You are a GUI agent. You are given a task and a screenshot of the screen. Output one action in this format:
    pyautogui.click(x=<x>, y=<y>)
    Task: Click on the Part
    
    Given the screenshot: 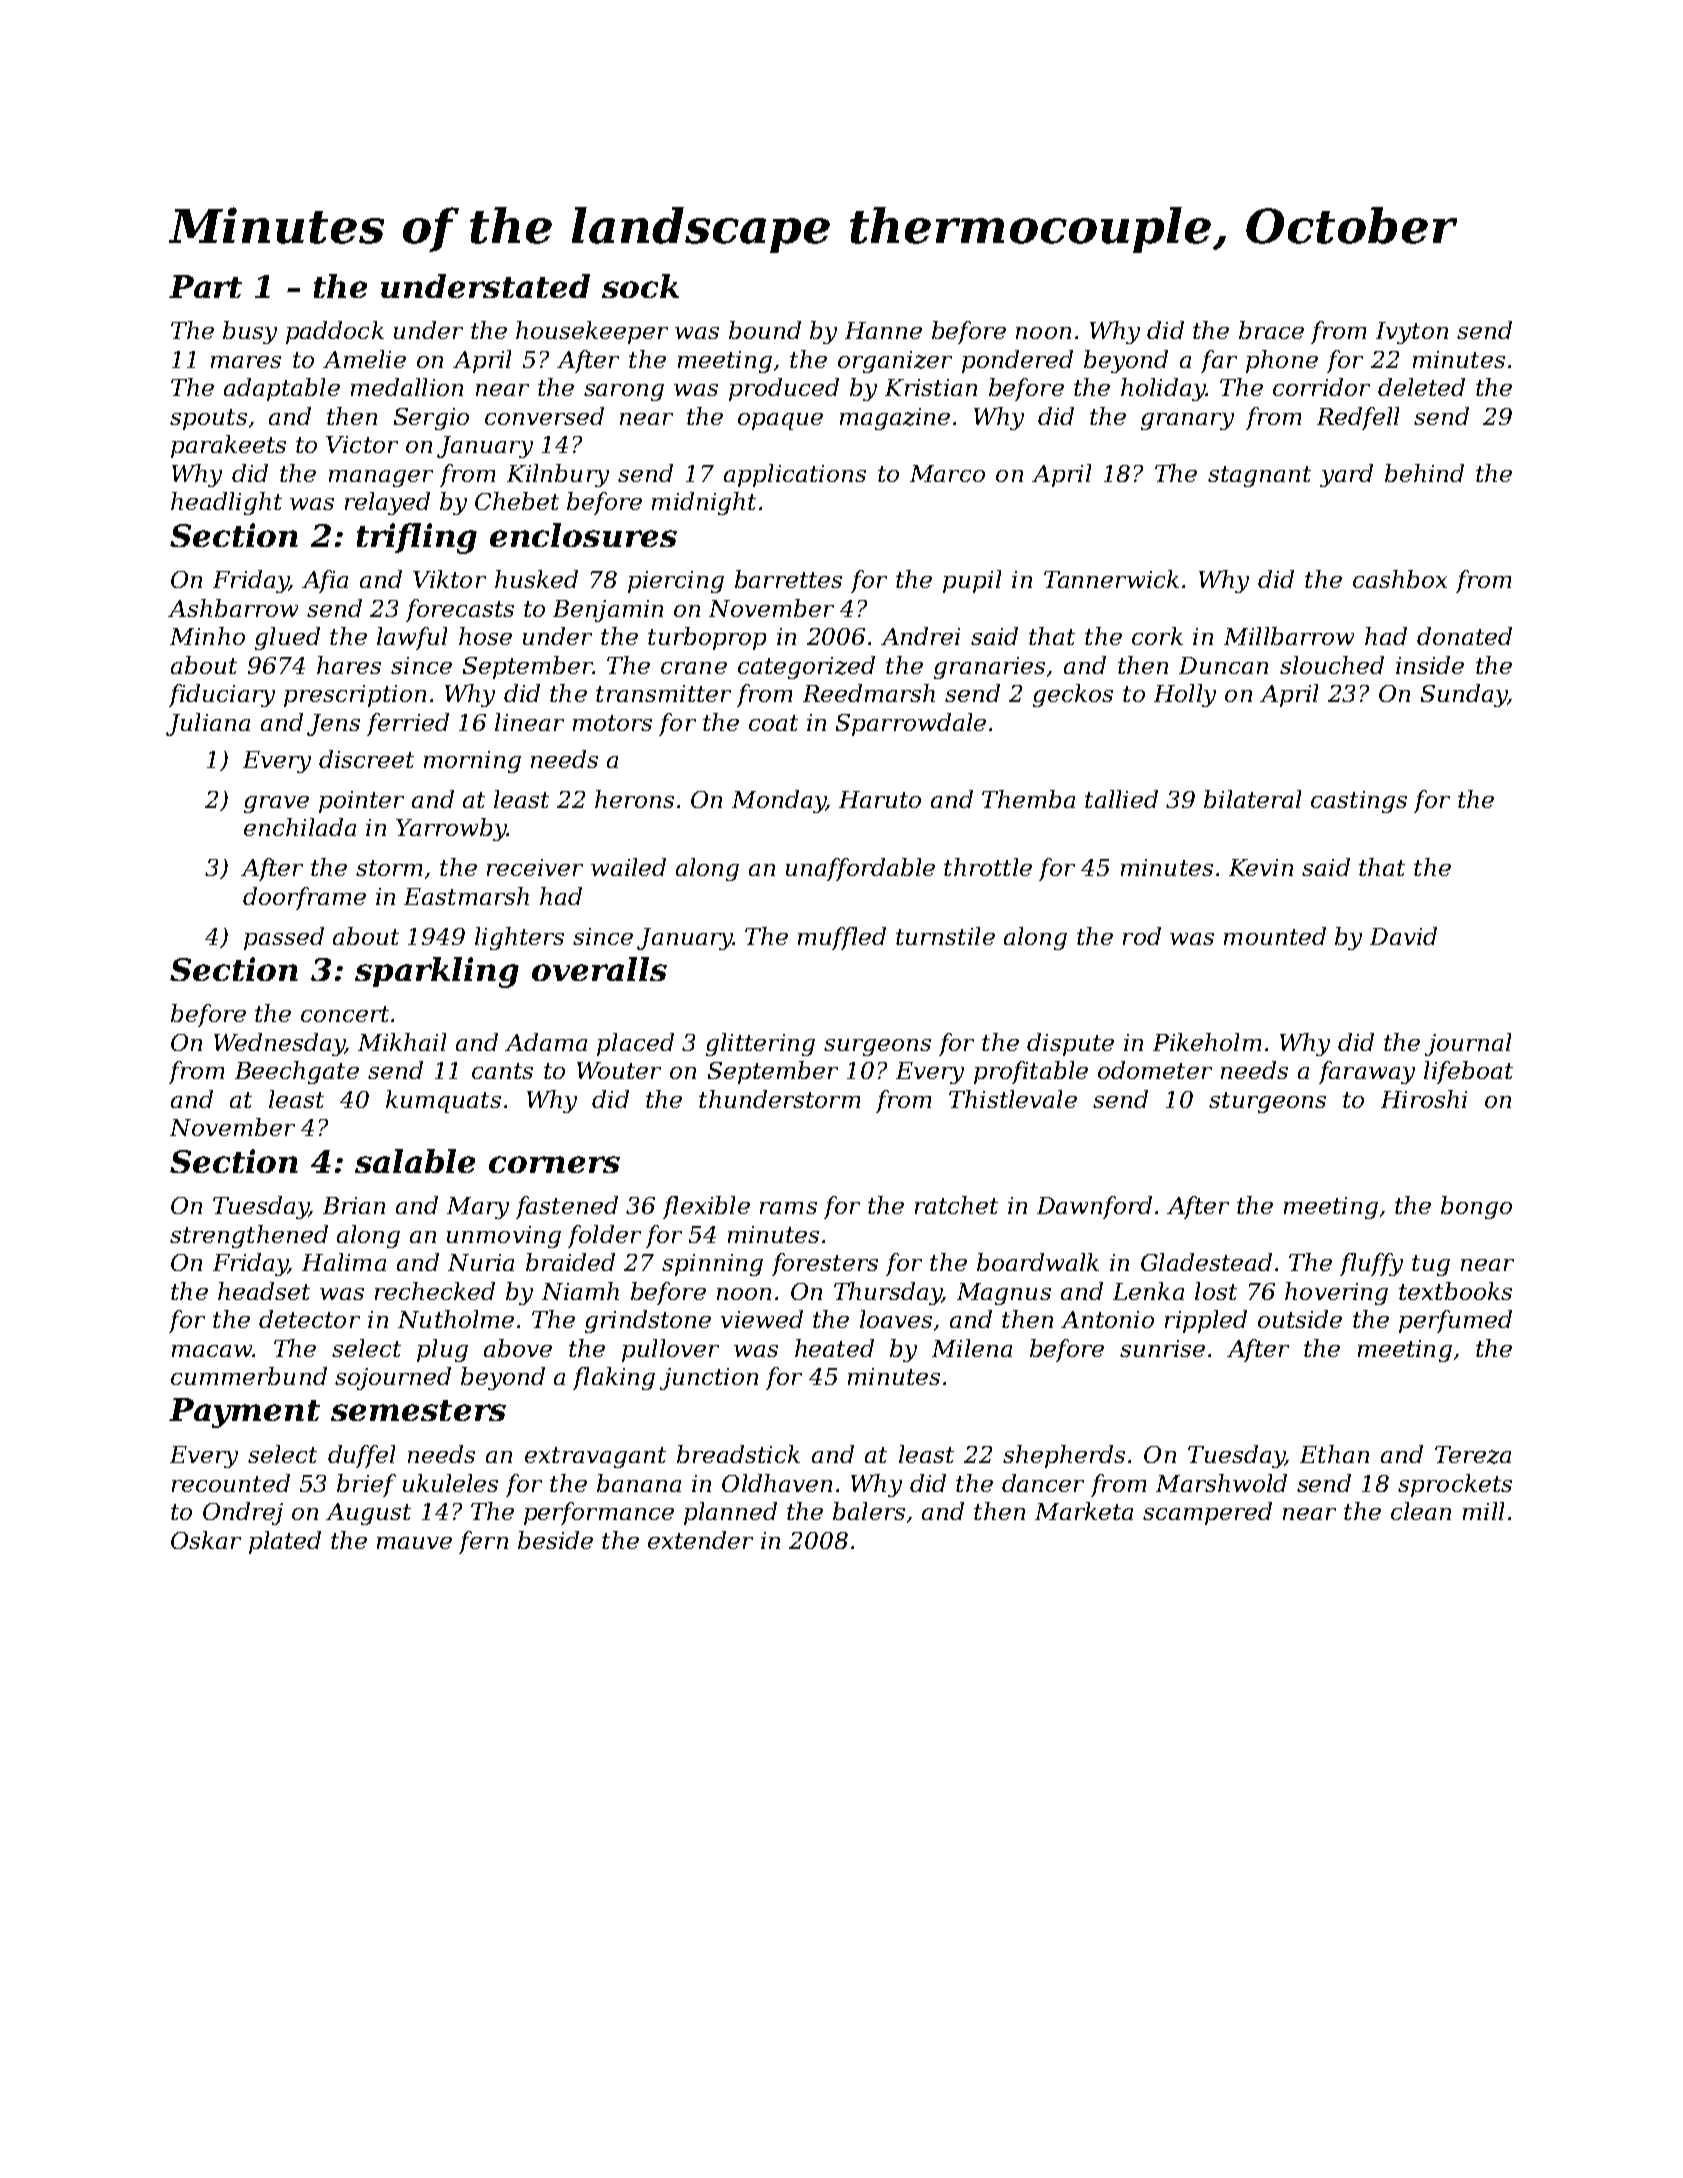 What is the action you would take?
    pyautogui.click(x=205, y=286)
